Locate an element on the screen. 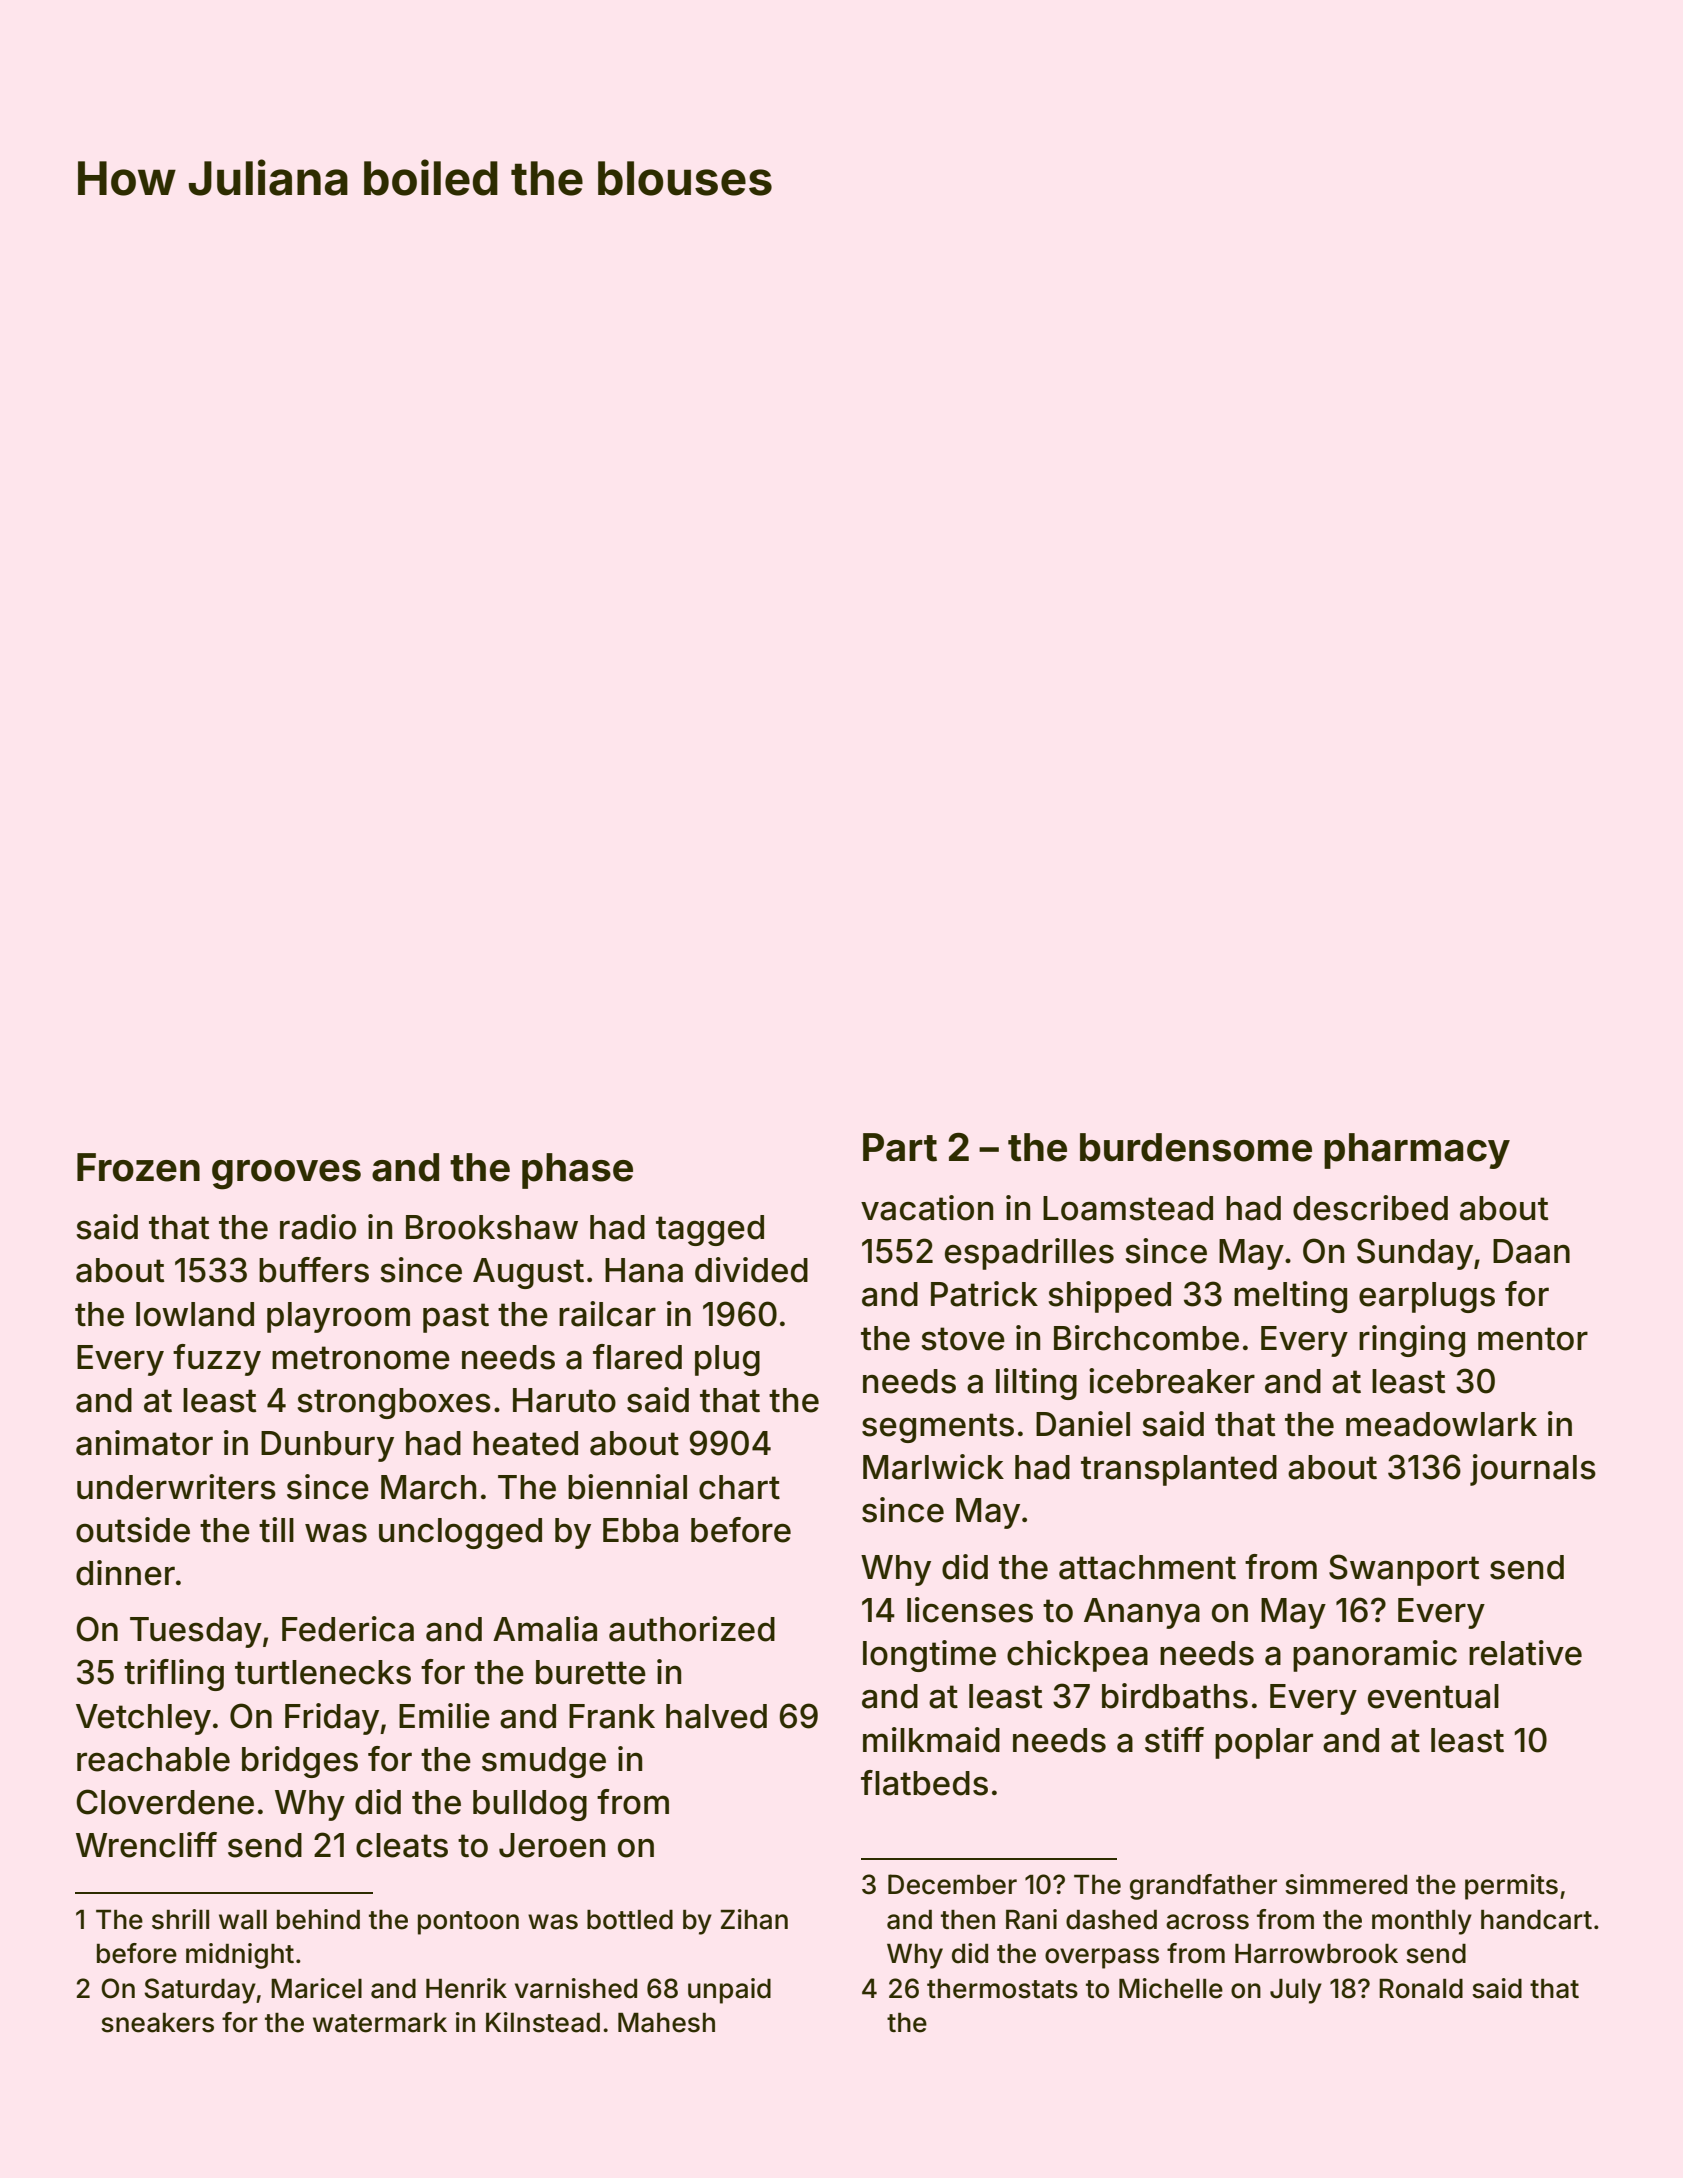 This screenshot has height=2178, width=1683. pharmacy is located at coordinates (1417, 1151).
